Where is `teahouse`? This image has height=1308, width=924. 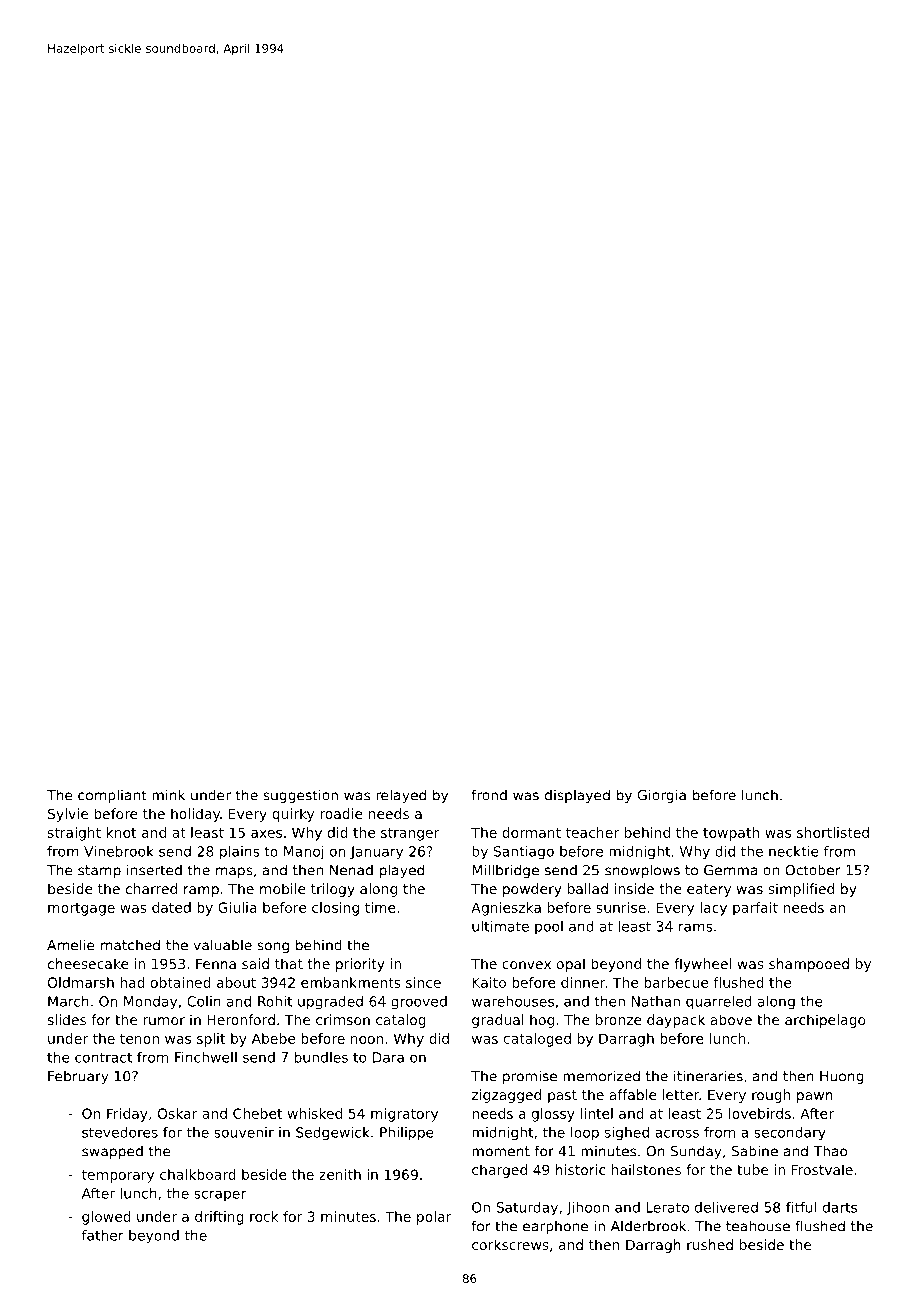
teahouse is located at coordinates (758, 1226).
